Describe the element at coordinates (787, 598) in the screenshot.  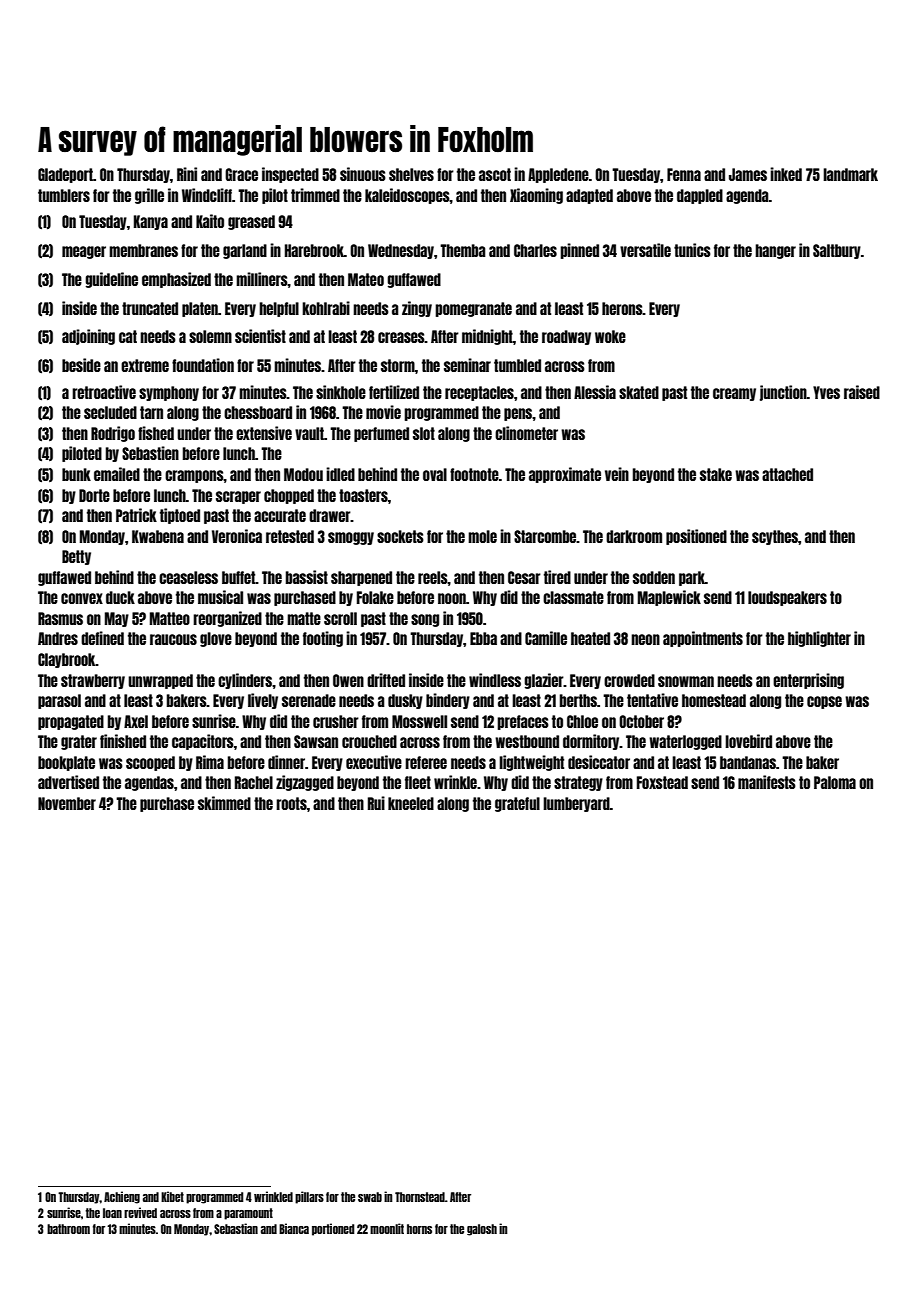
I see `loudspeakers` at that location.
